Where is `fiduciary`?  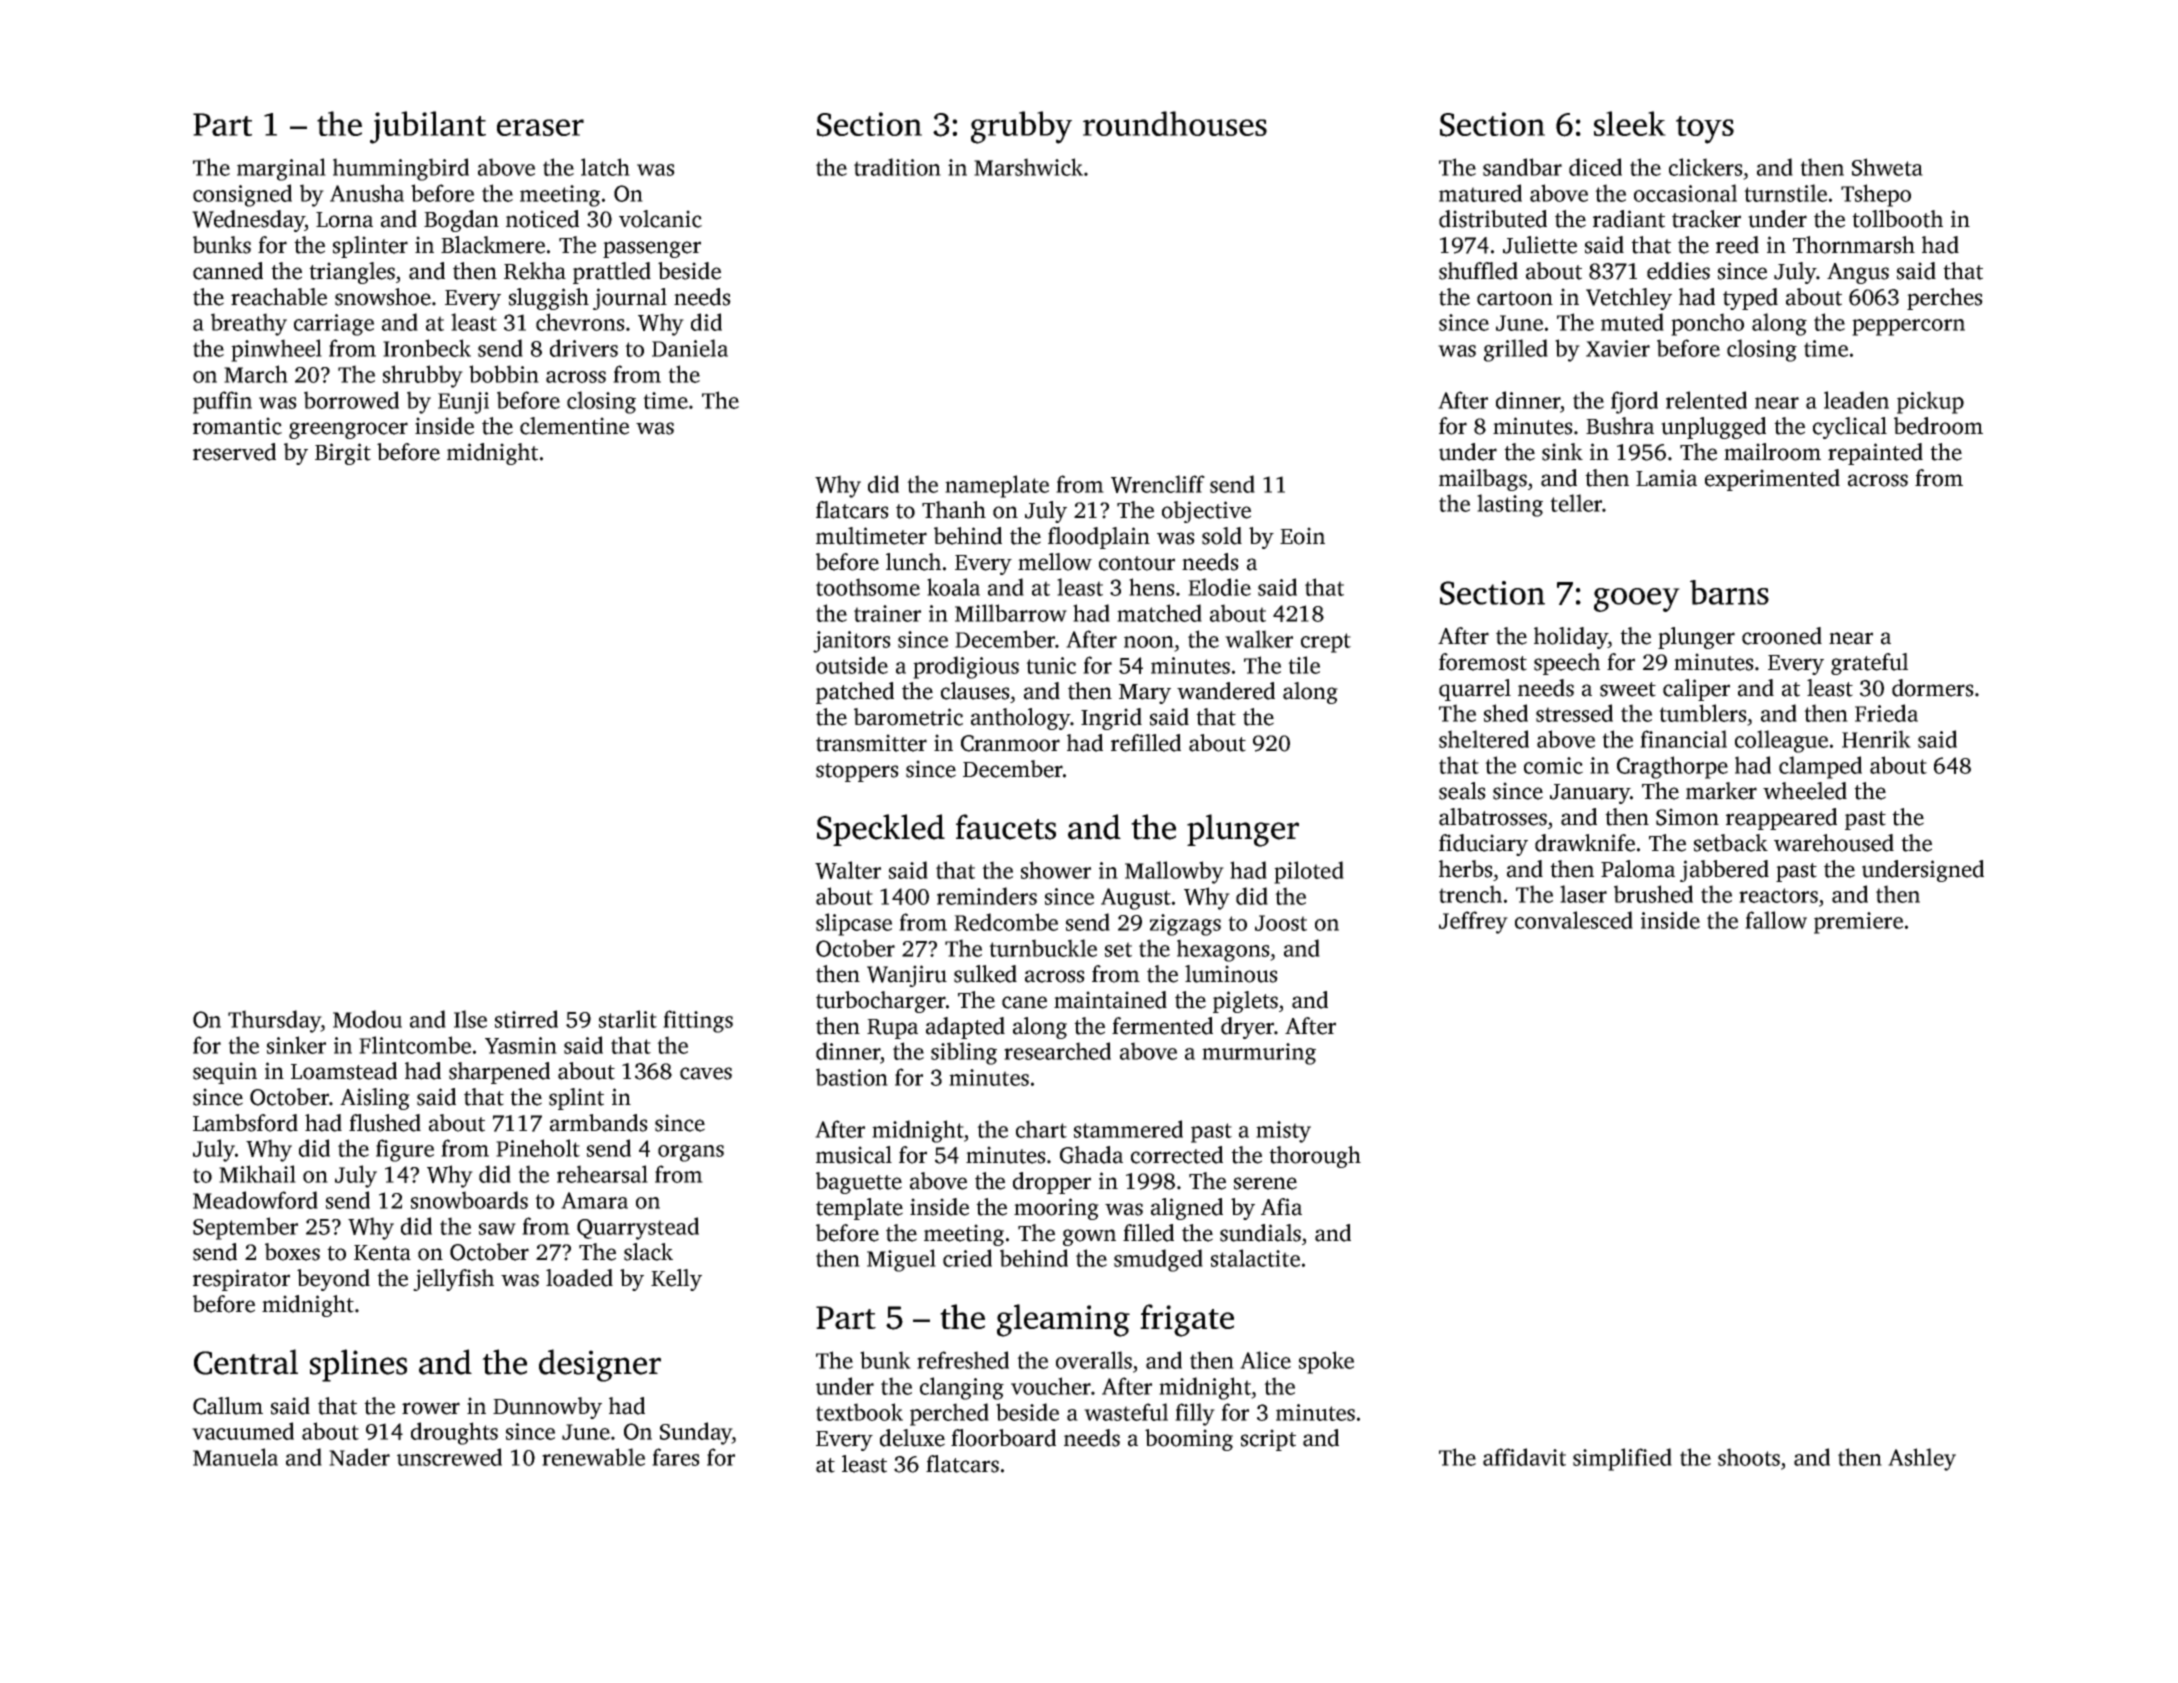
fiduciary is located at coordinates (1483, 845).
